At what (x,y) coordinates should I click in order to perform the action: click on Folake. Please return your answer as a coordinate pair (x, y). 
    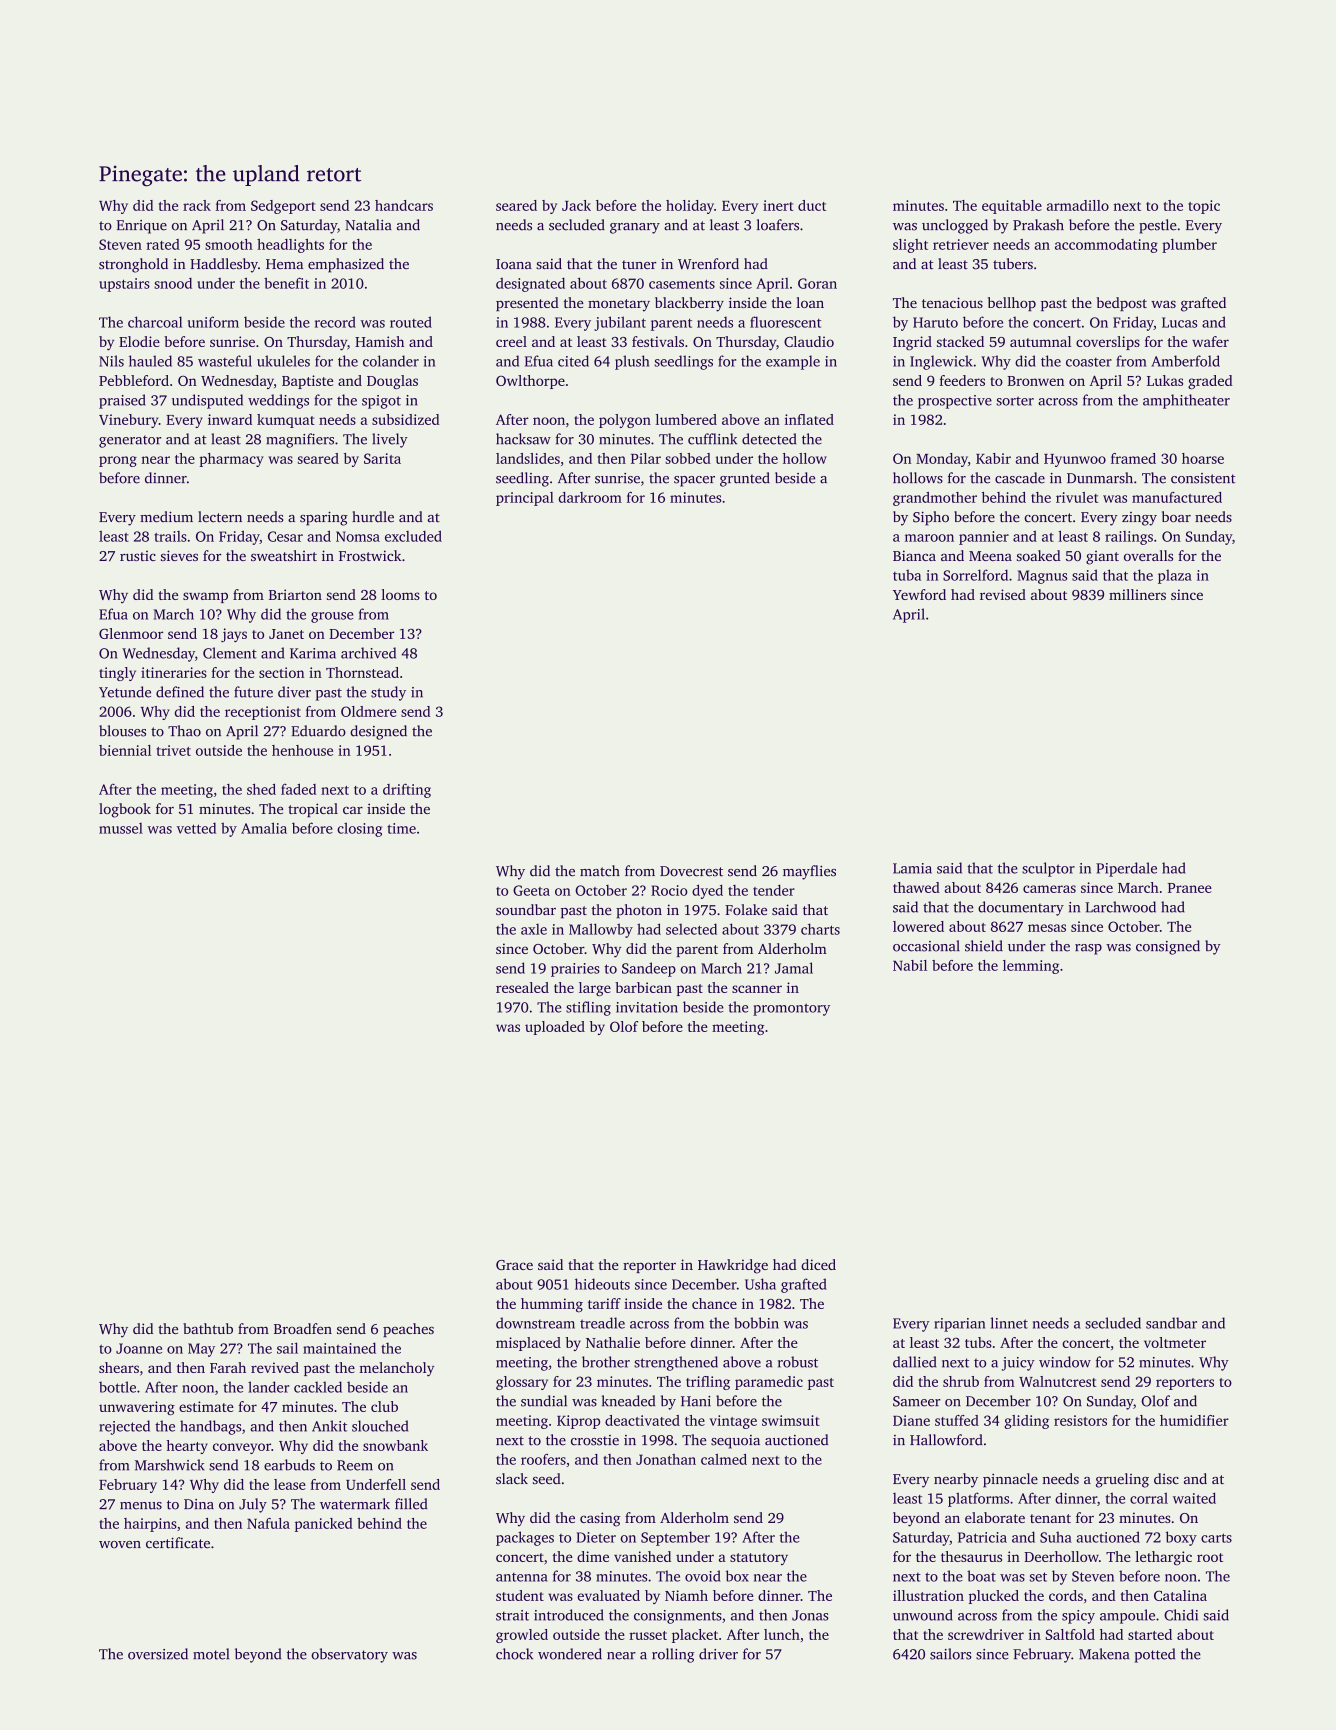
    Looking at the image, I should click on (746, 909).
